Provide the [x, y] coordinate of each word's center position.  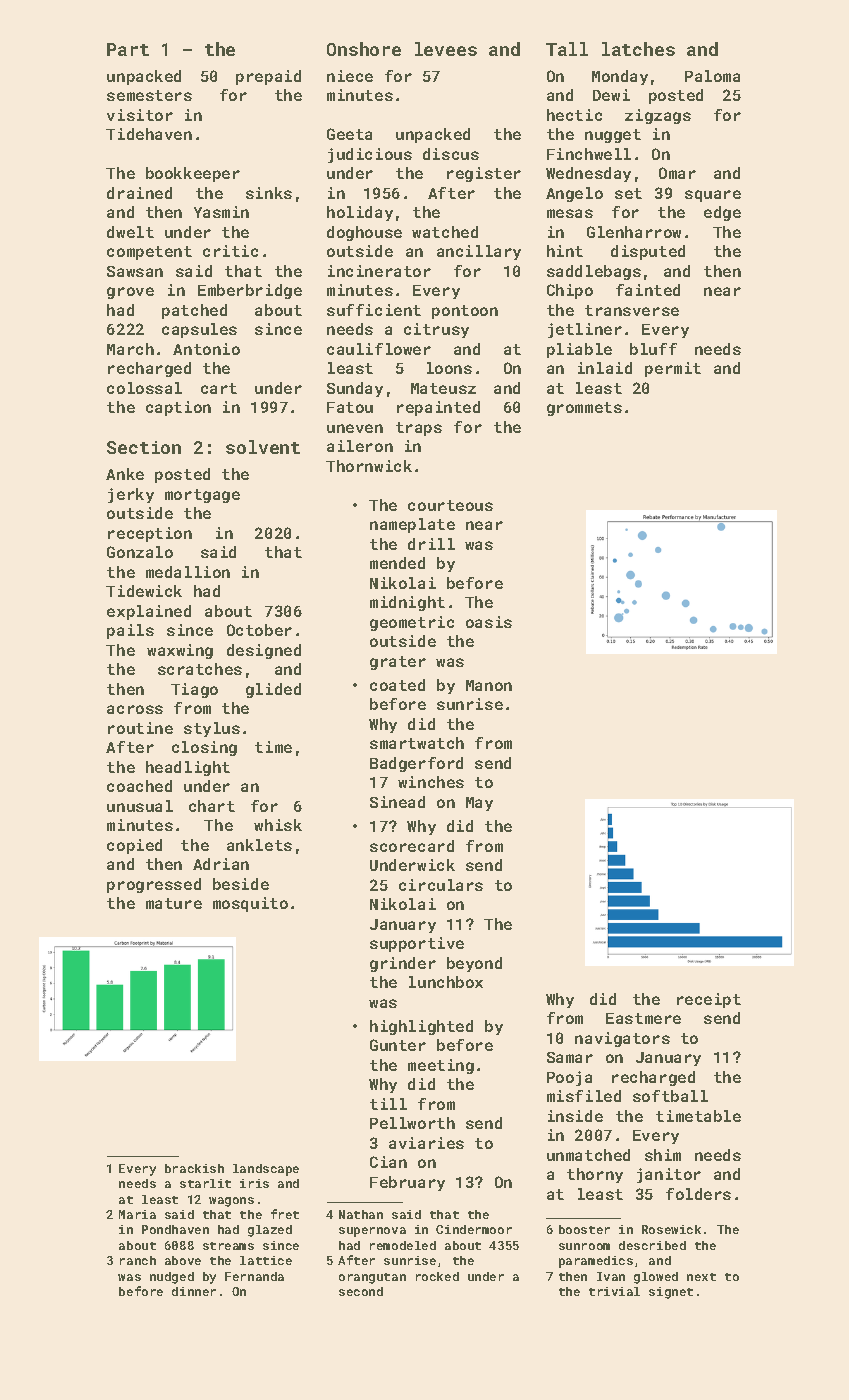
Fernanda [254, 1276]
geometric [412, 623]
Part [128, 49]
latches [638, 49]
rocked [437, 1276]
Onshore [364, 49]
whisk [278, 825]
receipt [709, 1000]
